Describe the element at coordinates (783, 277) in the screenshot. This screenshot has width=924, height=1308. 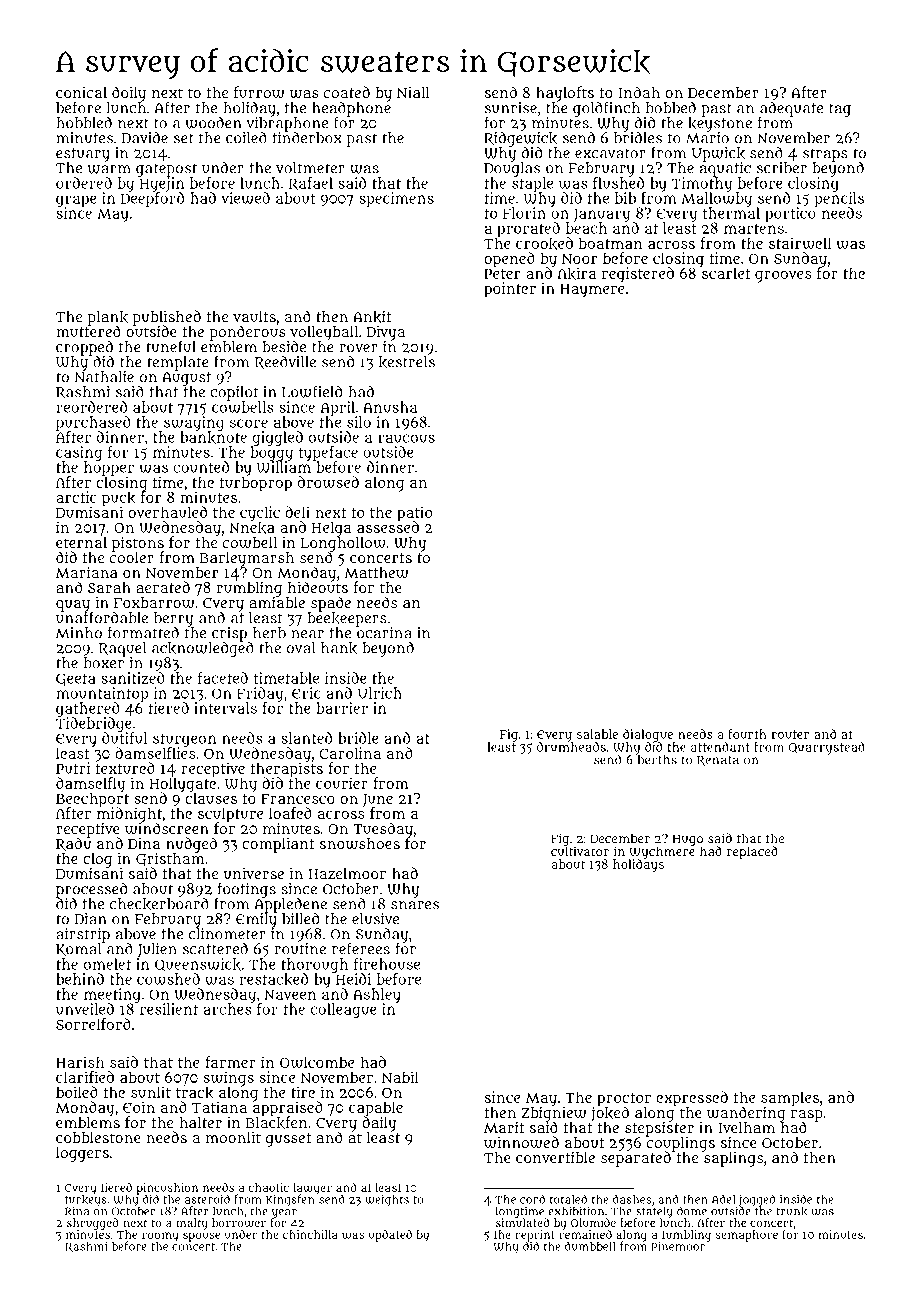
I see `grooves` at that location.
